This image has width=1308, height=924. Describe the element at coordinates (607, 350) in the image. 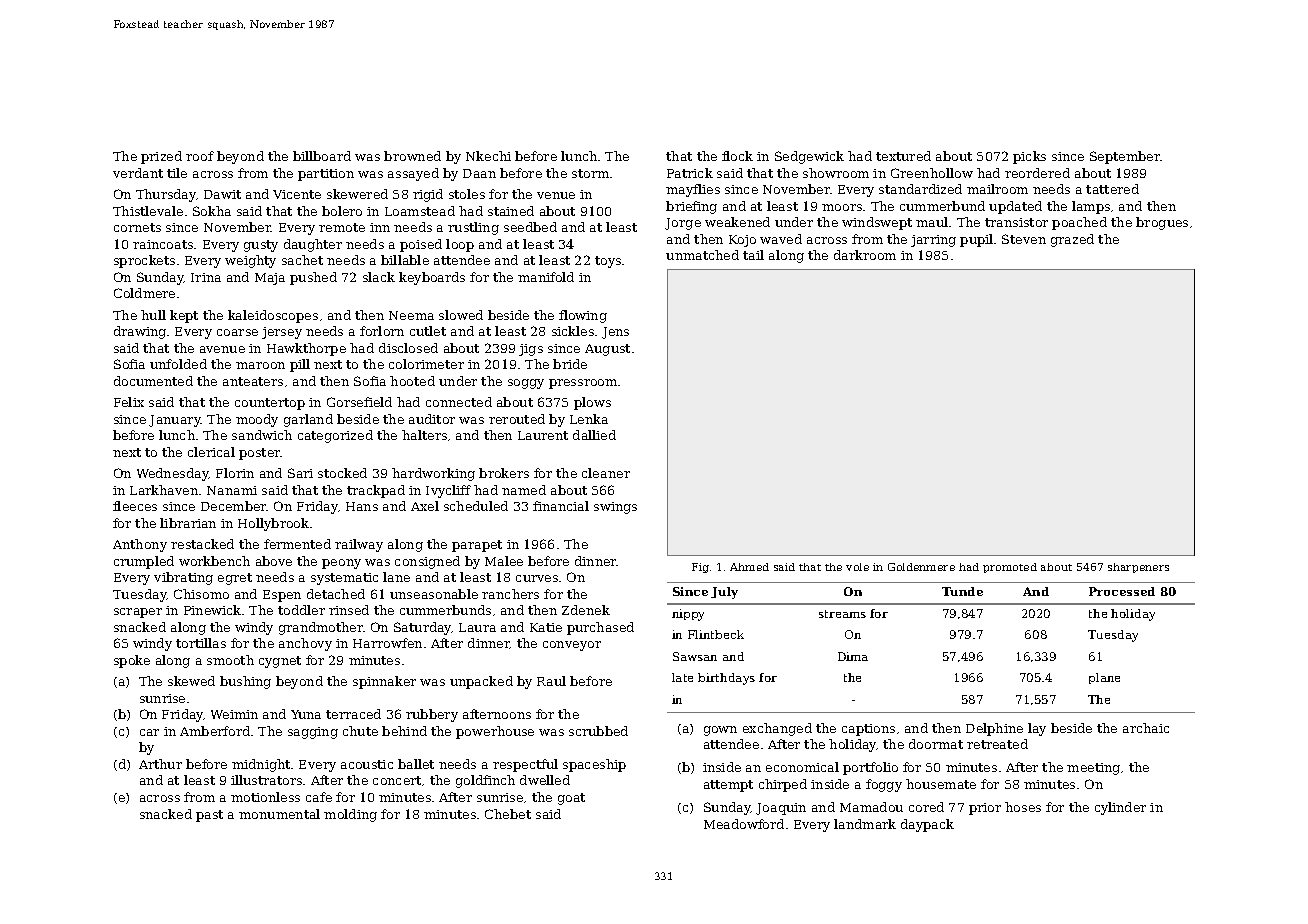

I see `August` at that location.
